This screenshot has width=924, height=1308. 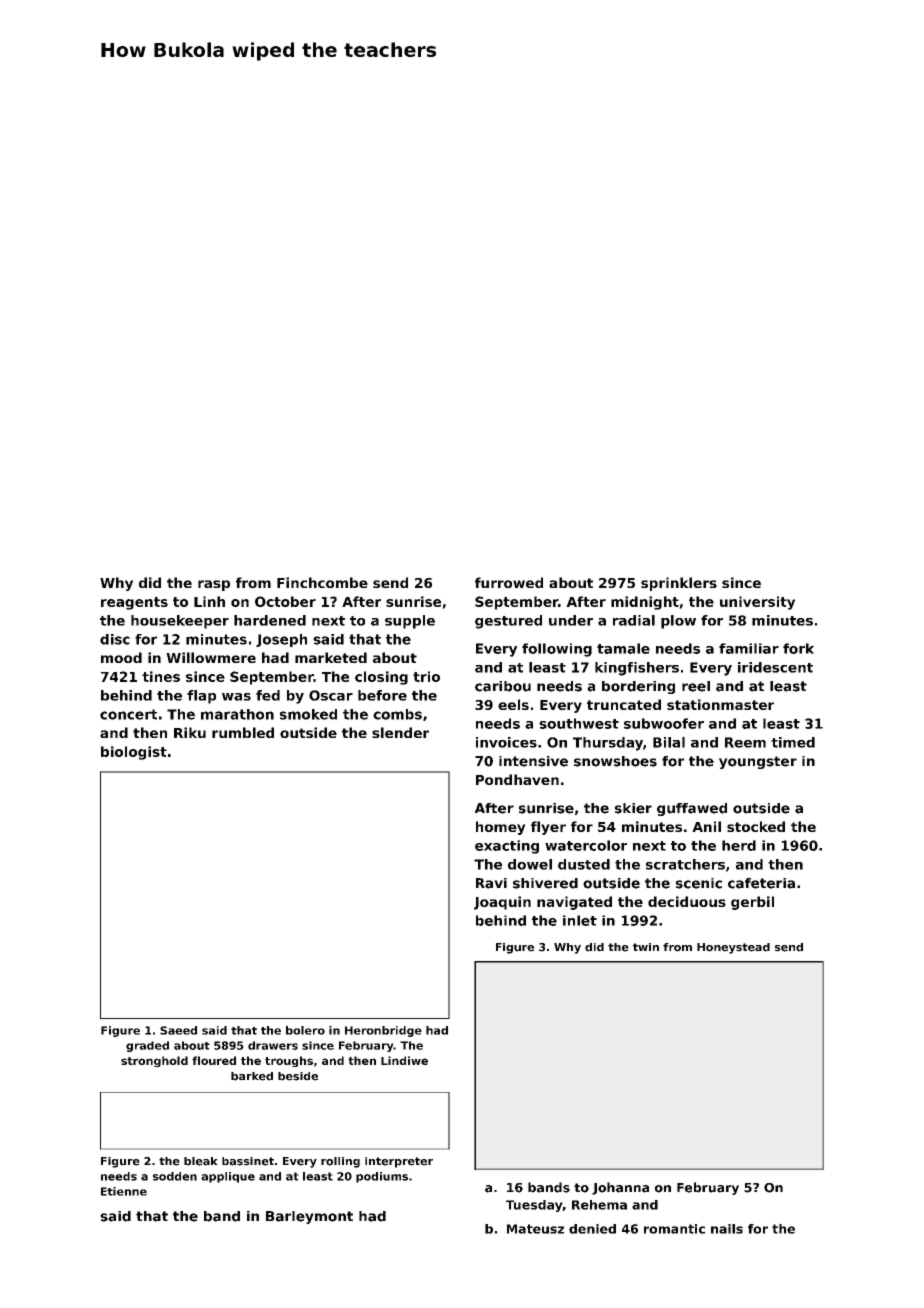 I want to click on university, so click(x=757, y=603).
